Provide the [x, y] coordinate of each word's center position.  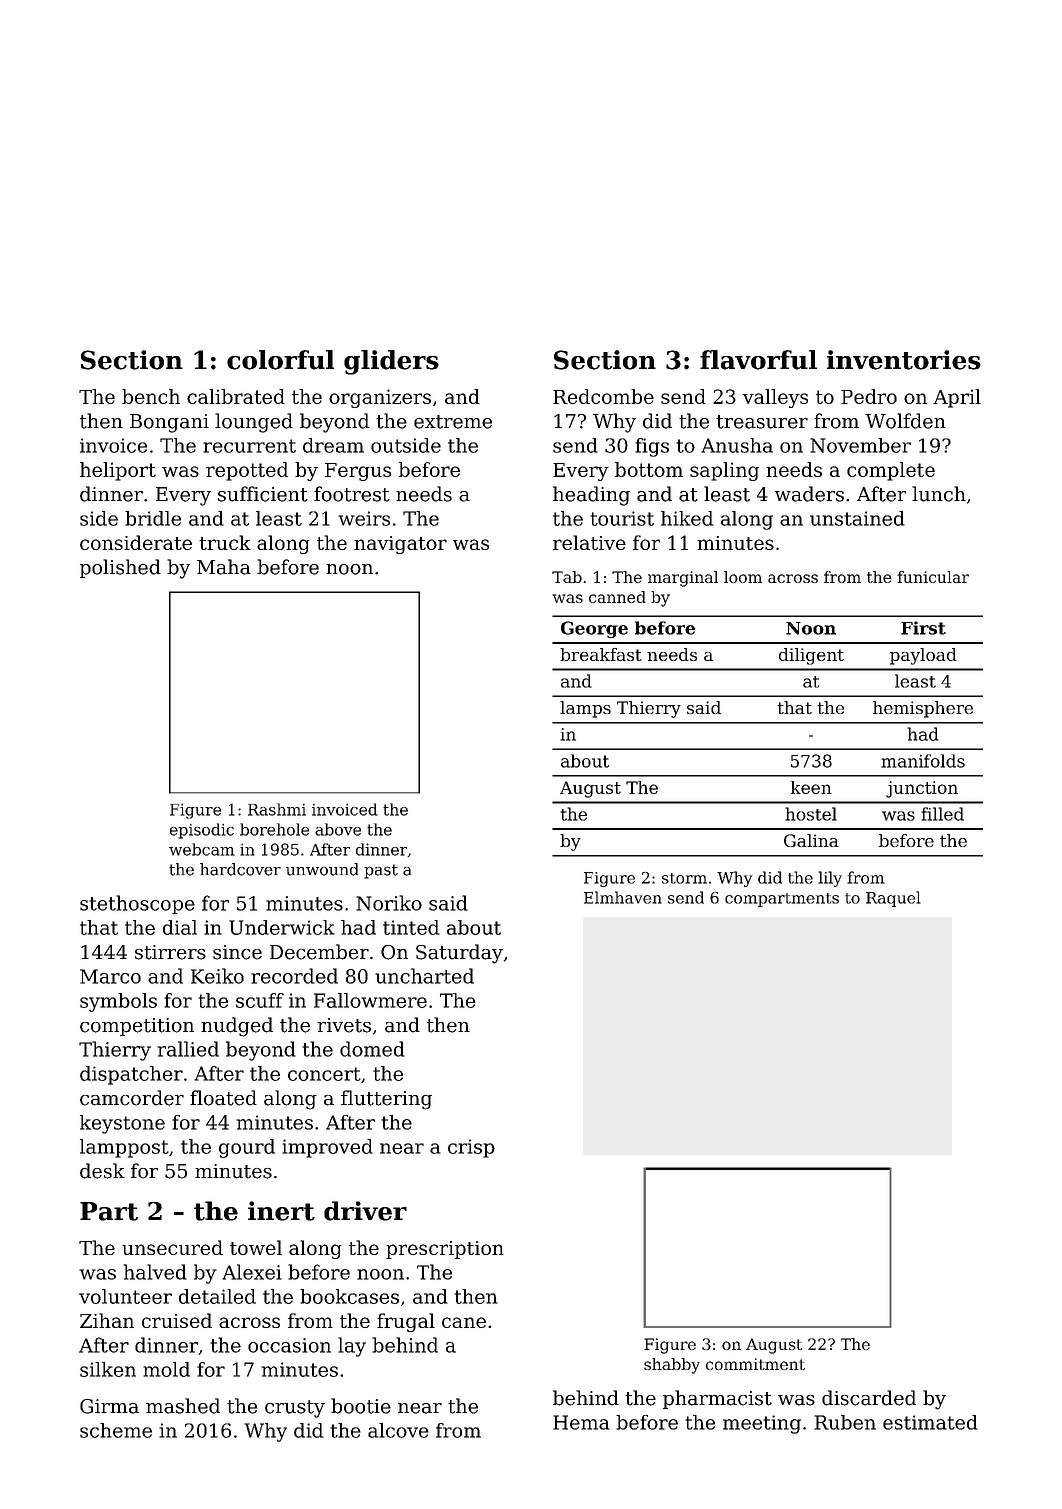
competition [137, 1027]
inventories [904, 360]
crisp [471, 1148]
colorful [280, 360]
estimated [930, 1422]
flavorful [758, 360]
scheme [116, 1430]
